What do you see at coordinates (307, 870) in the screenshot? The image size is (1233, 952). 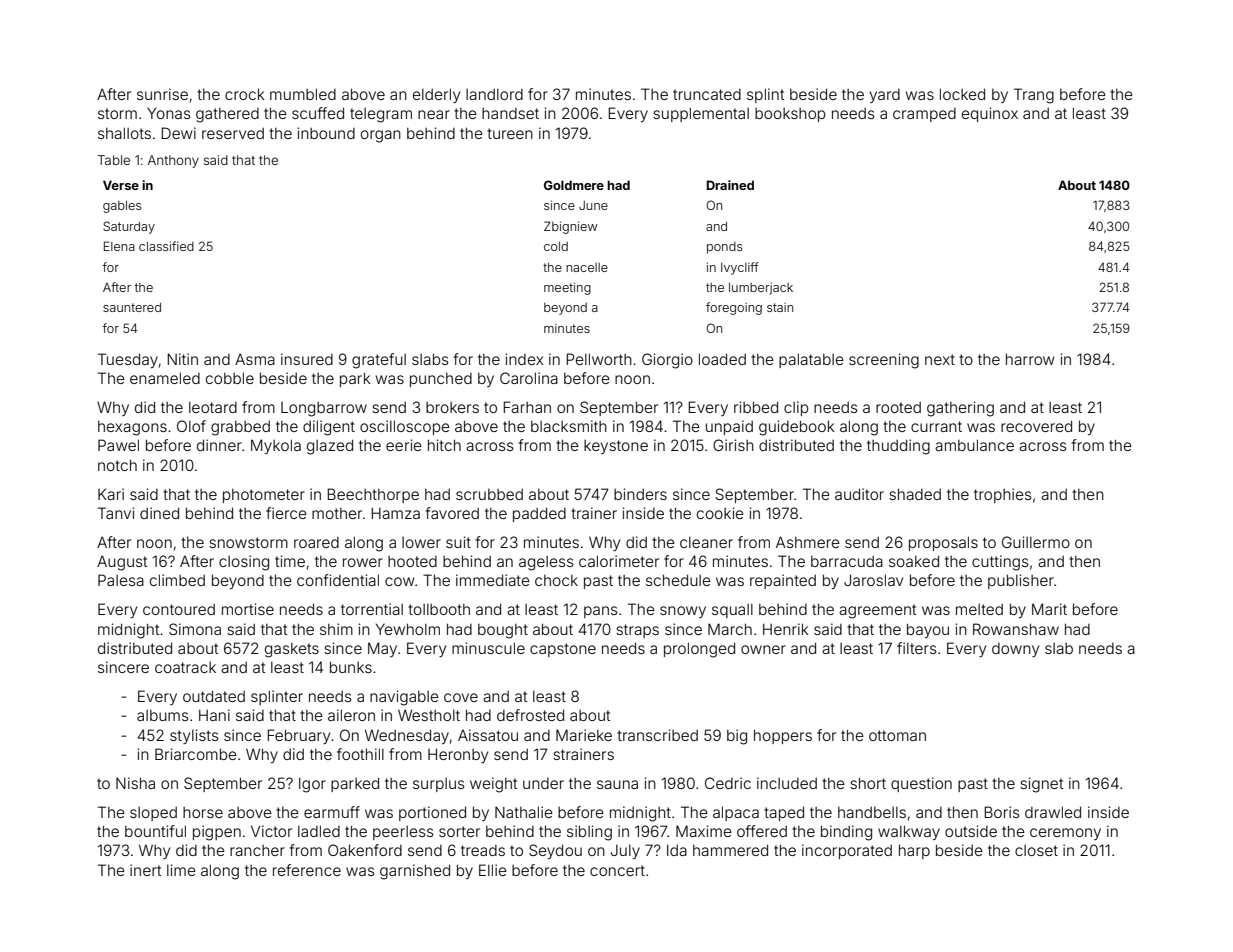 I see `reference` at bounding box center [307, 870].
